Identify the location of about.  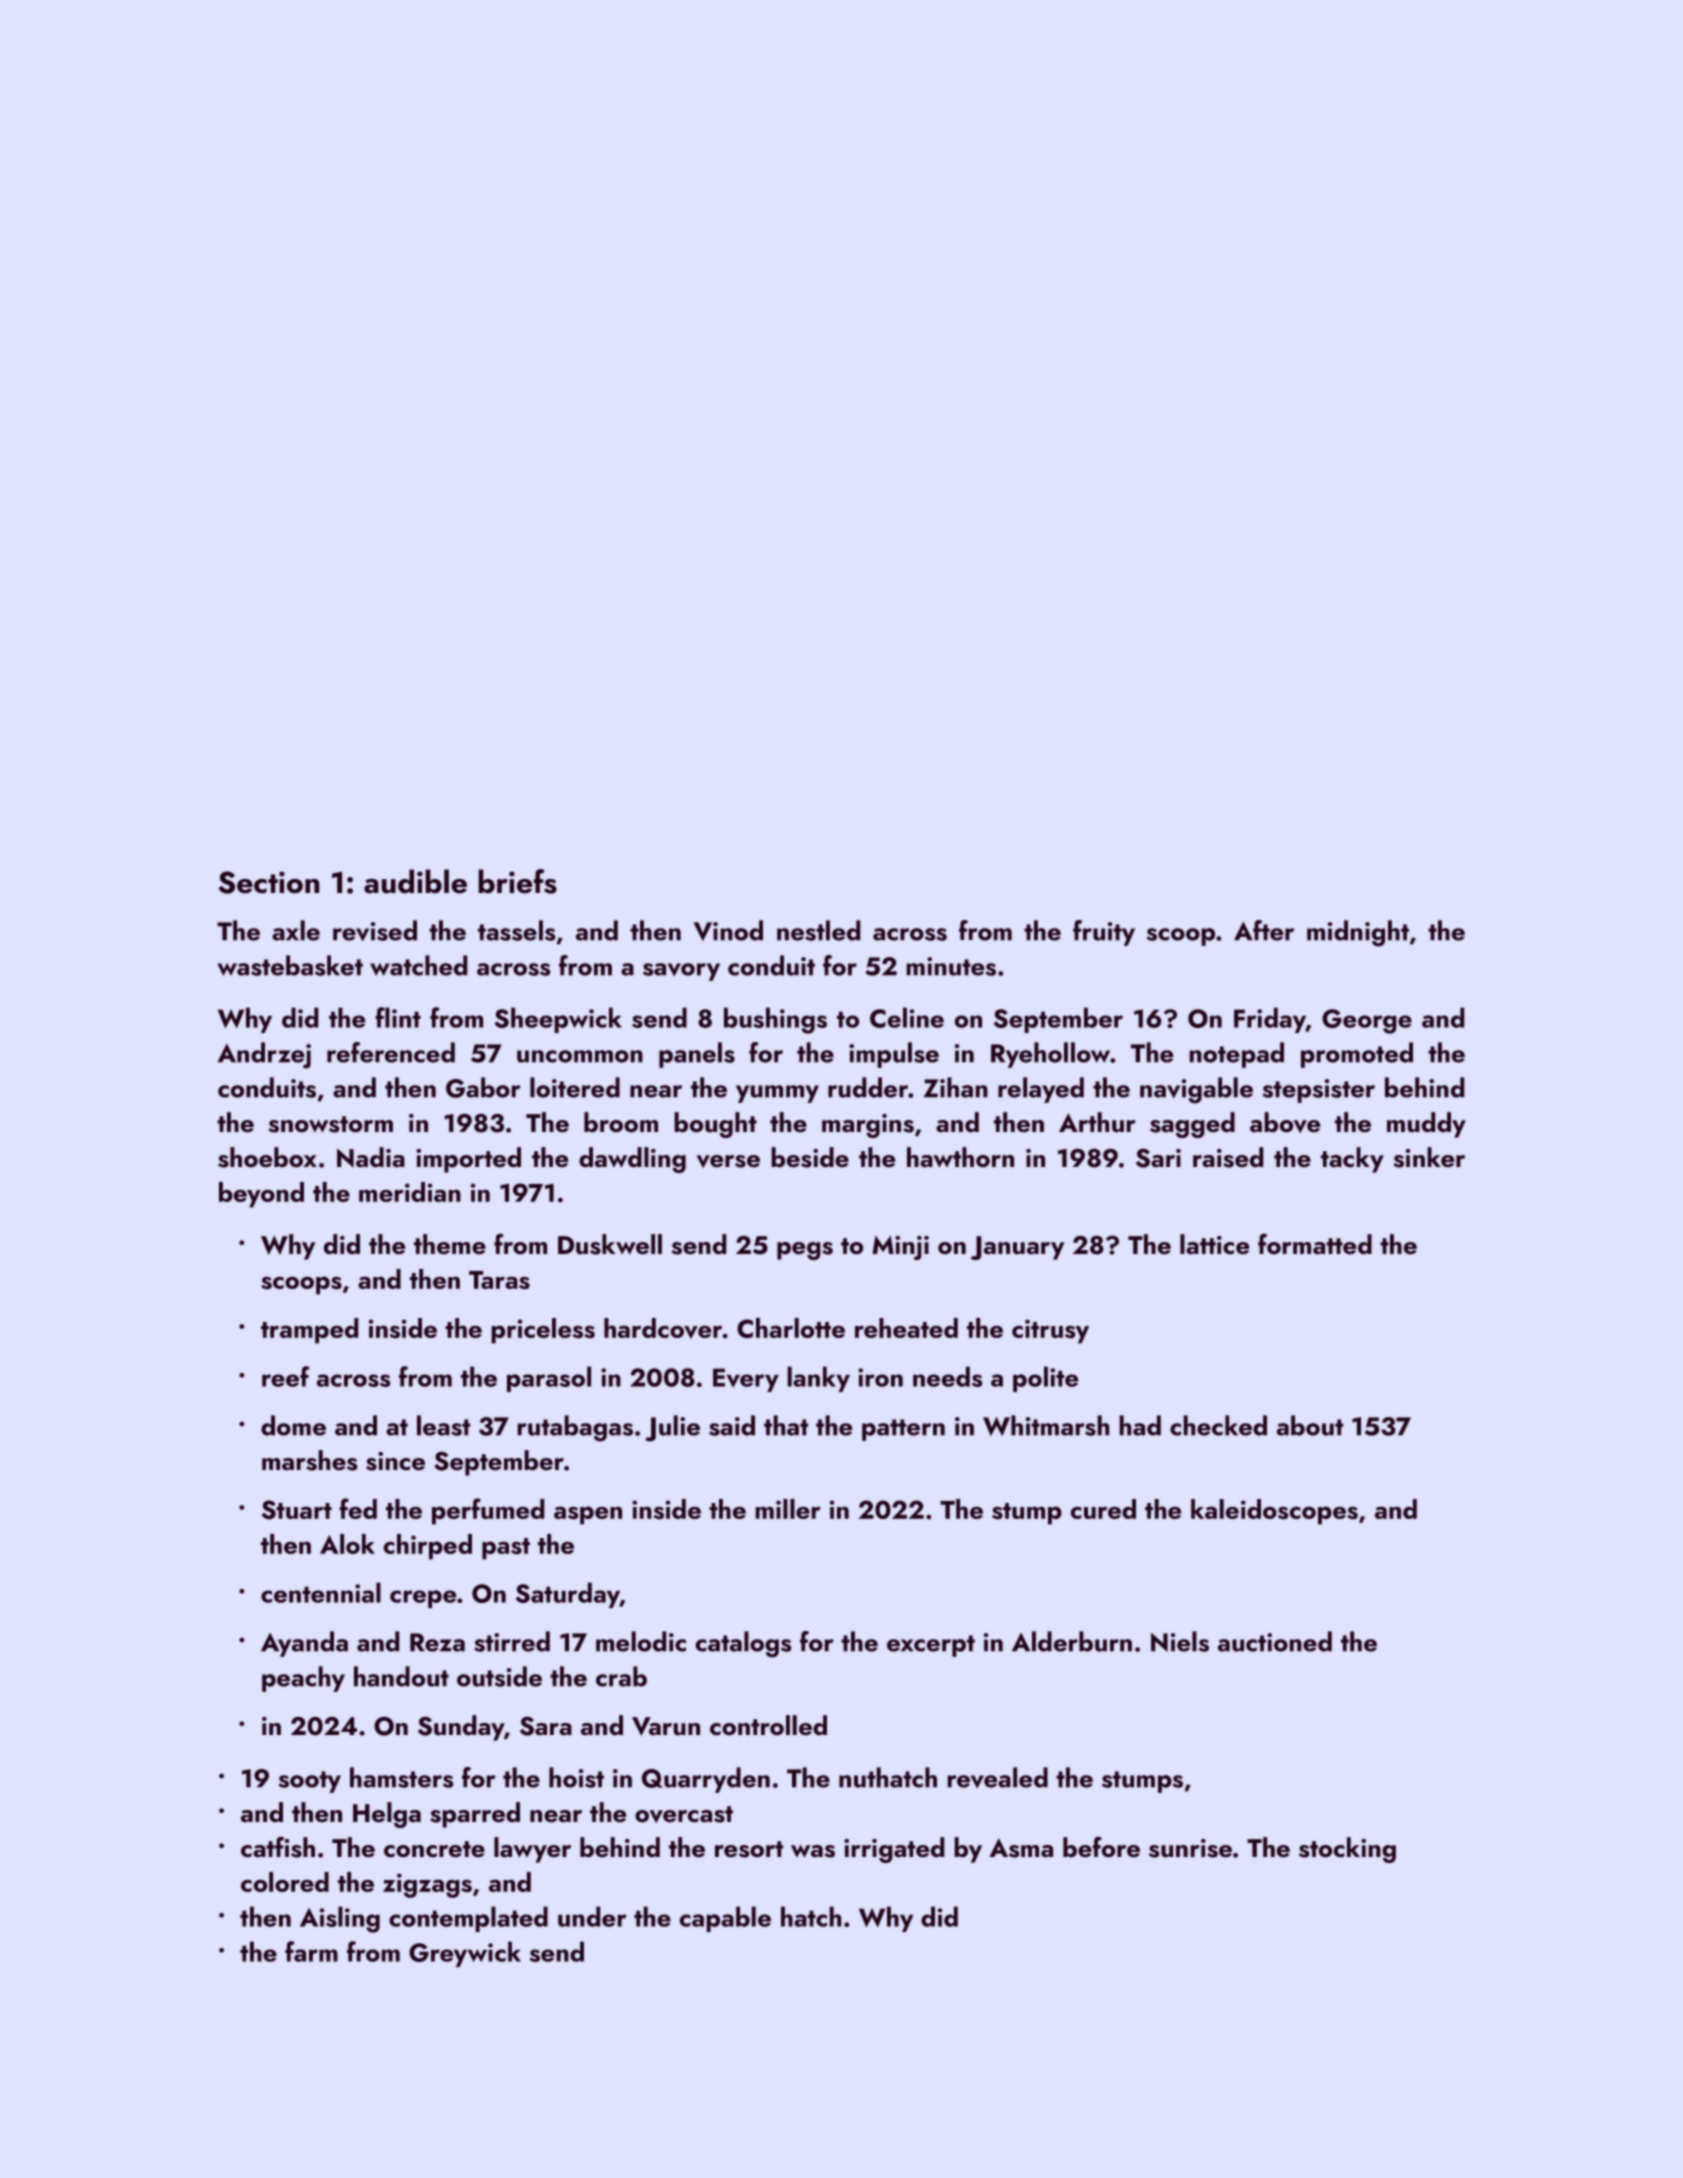
(1310, 1425).
